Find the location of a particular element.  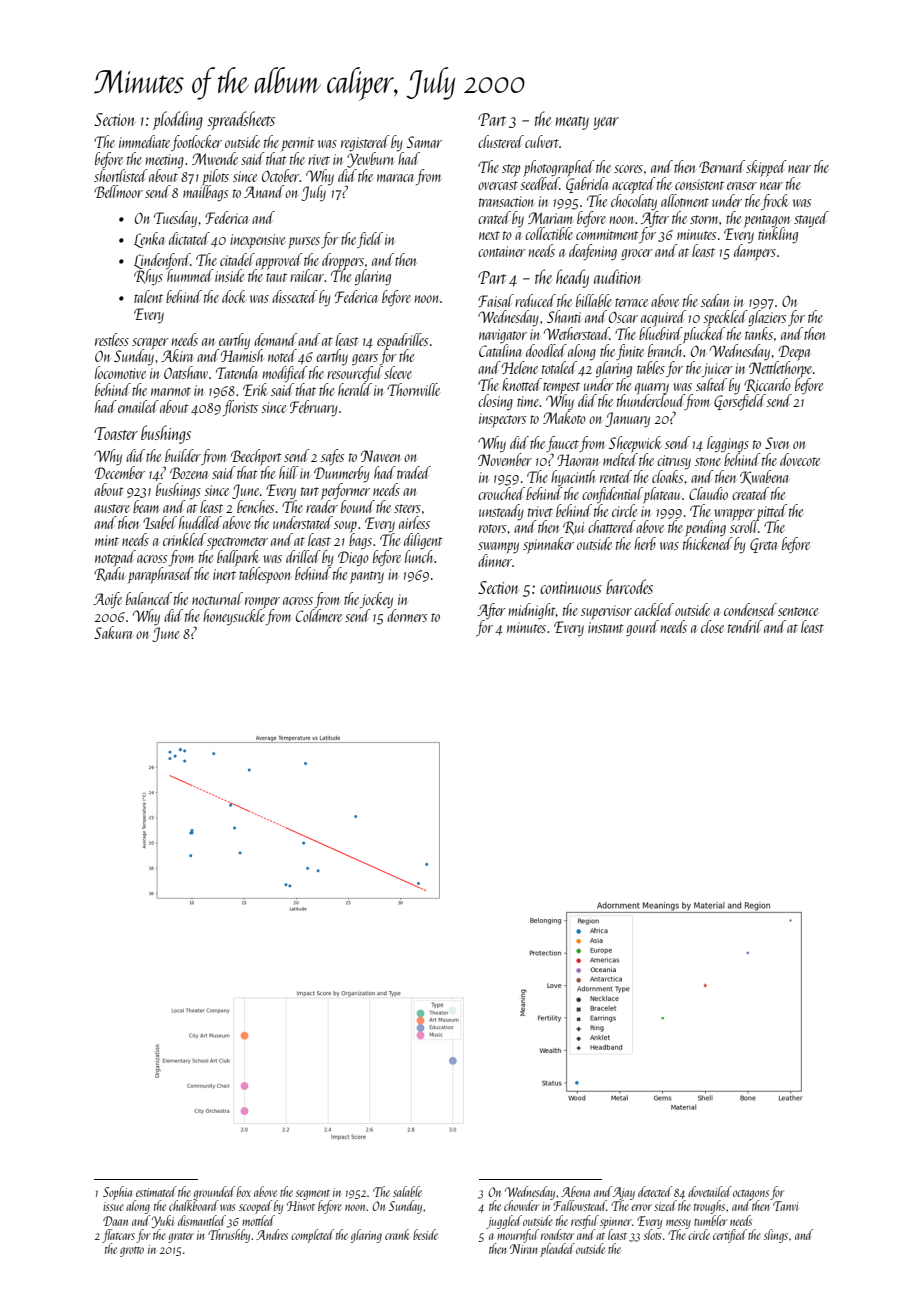

consistent is located at coordinates (699, 184).
